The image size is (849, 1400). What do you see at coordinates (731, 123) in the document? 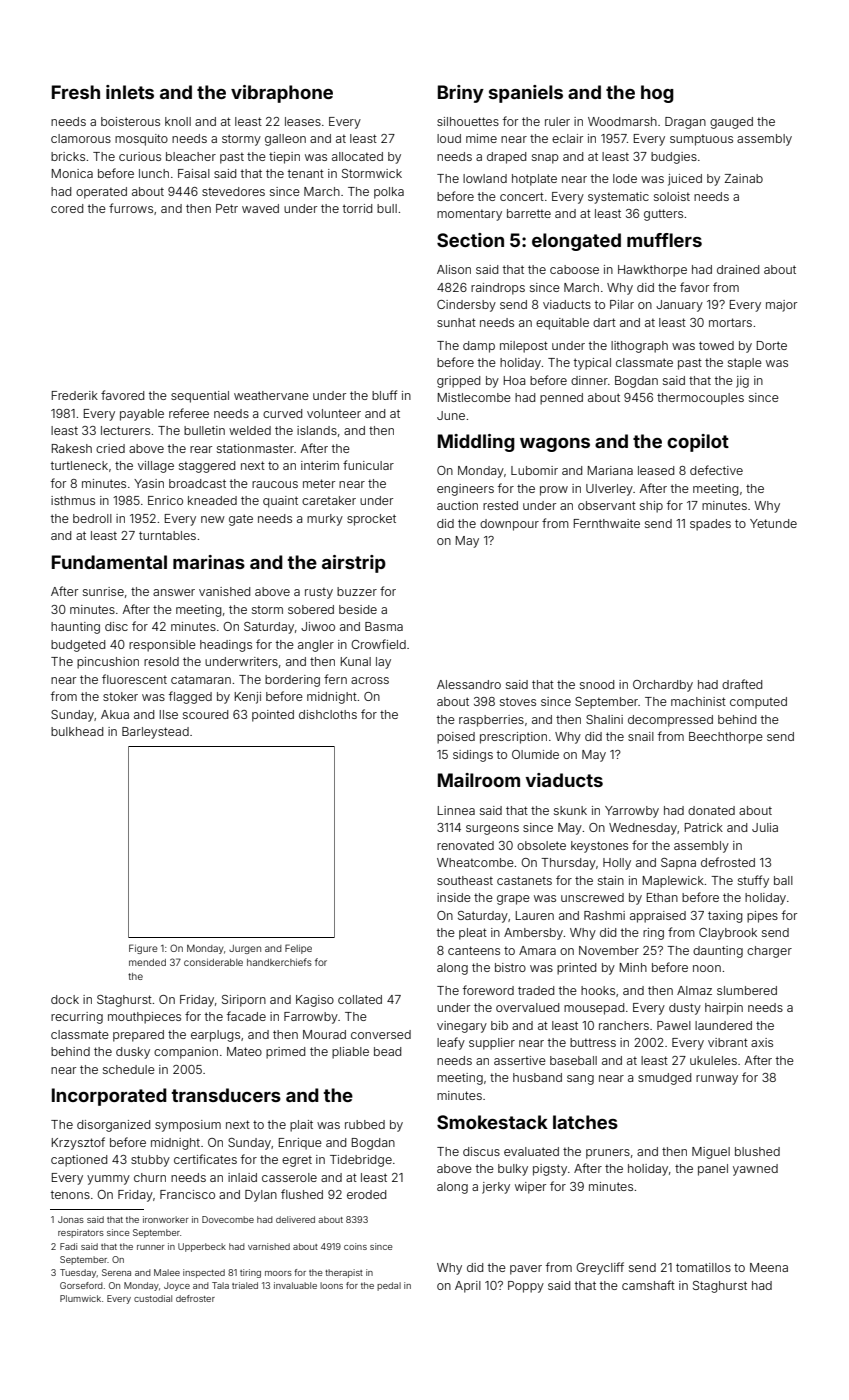
I see `gauged` at bounding box center [731, 123].
